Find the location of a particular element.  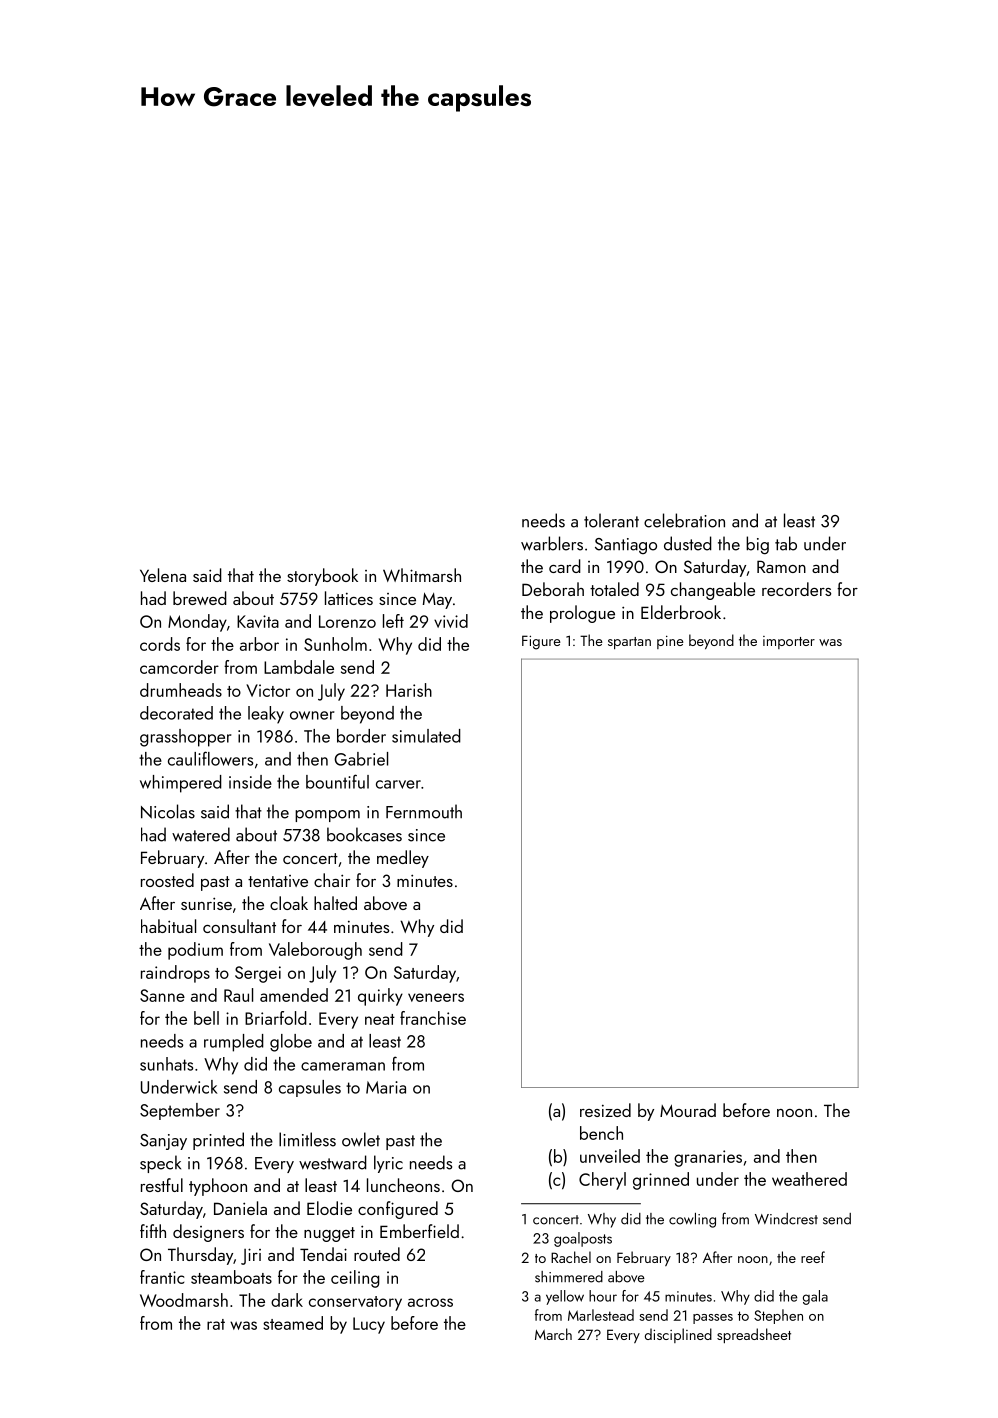

reef is located at coordinates (813, 1257).
